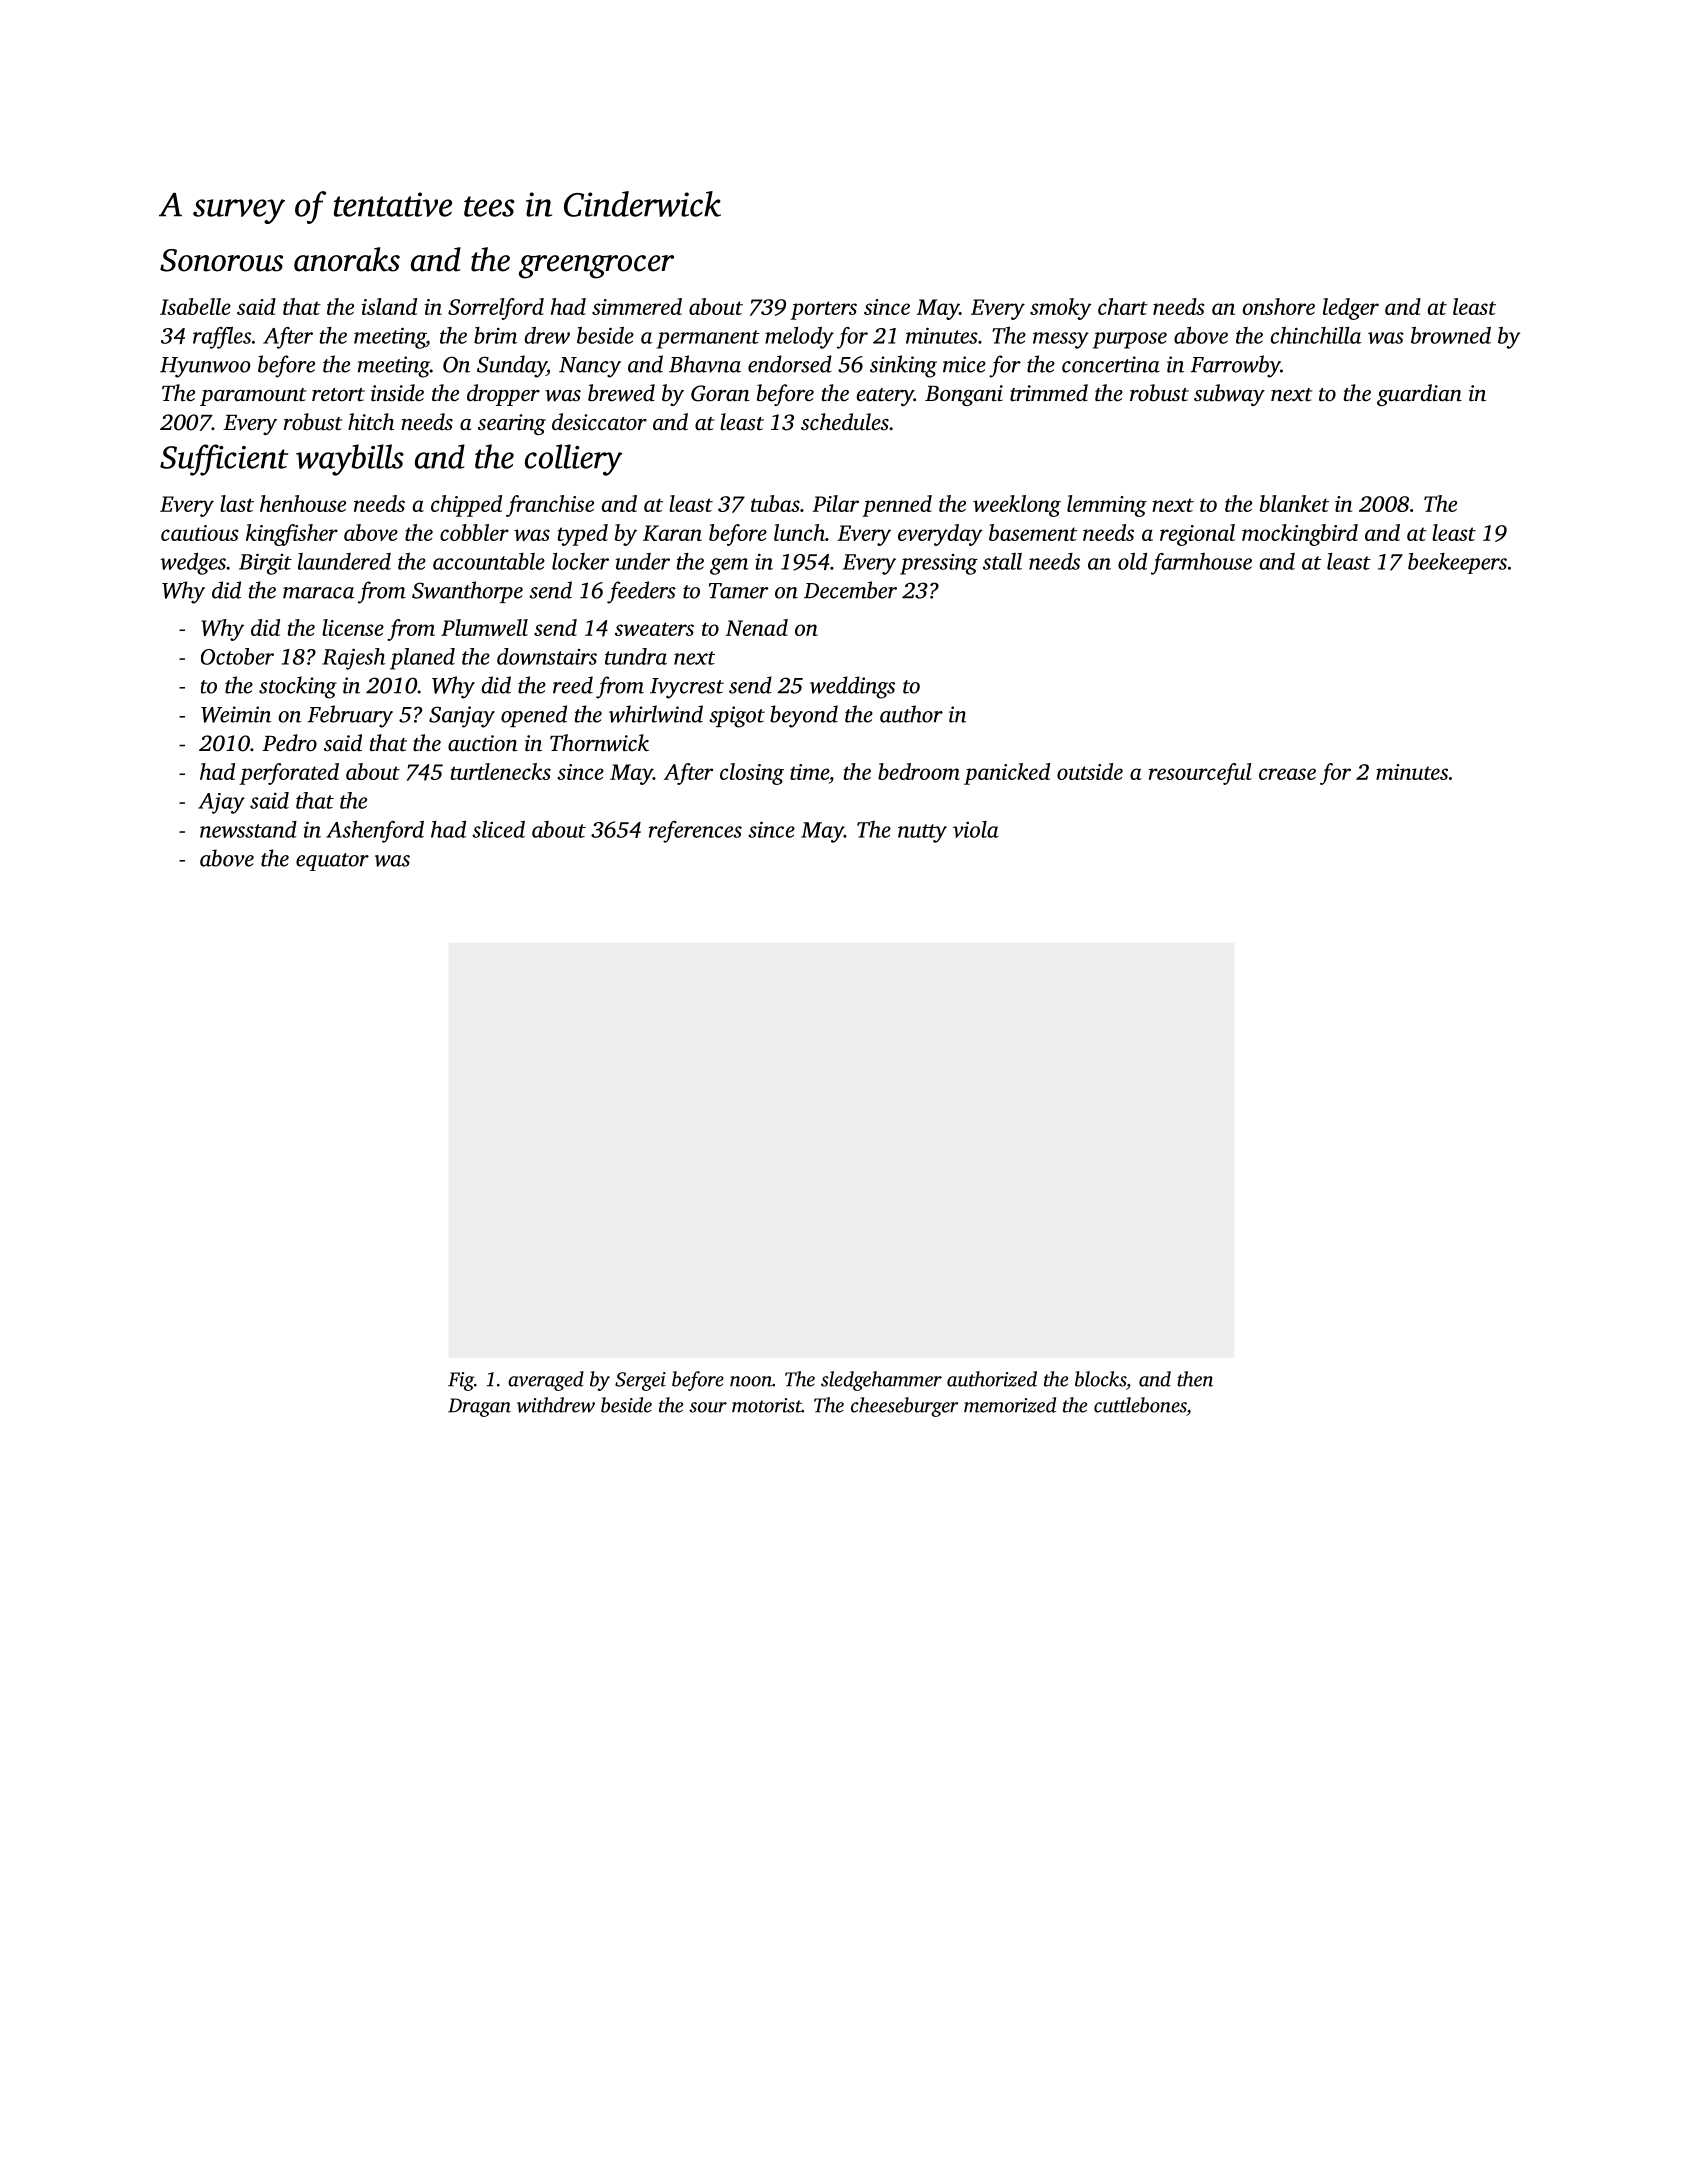 Image resolution: width=1683 pixels, height=2178 pixels. What do you see at coordinates (237, 656) in the screenshot?
I see `October` at bounding box center [237, 656].
